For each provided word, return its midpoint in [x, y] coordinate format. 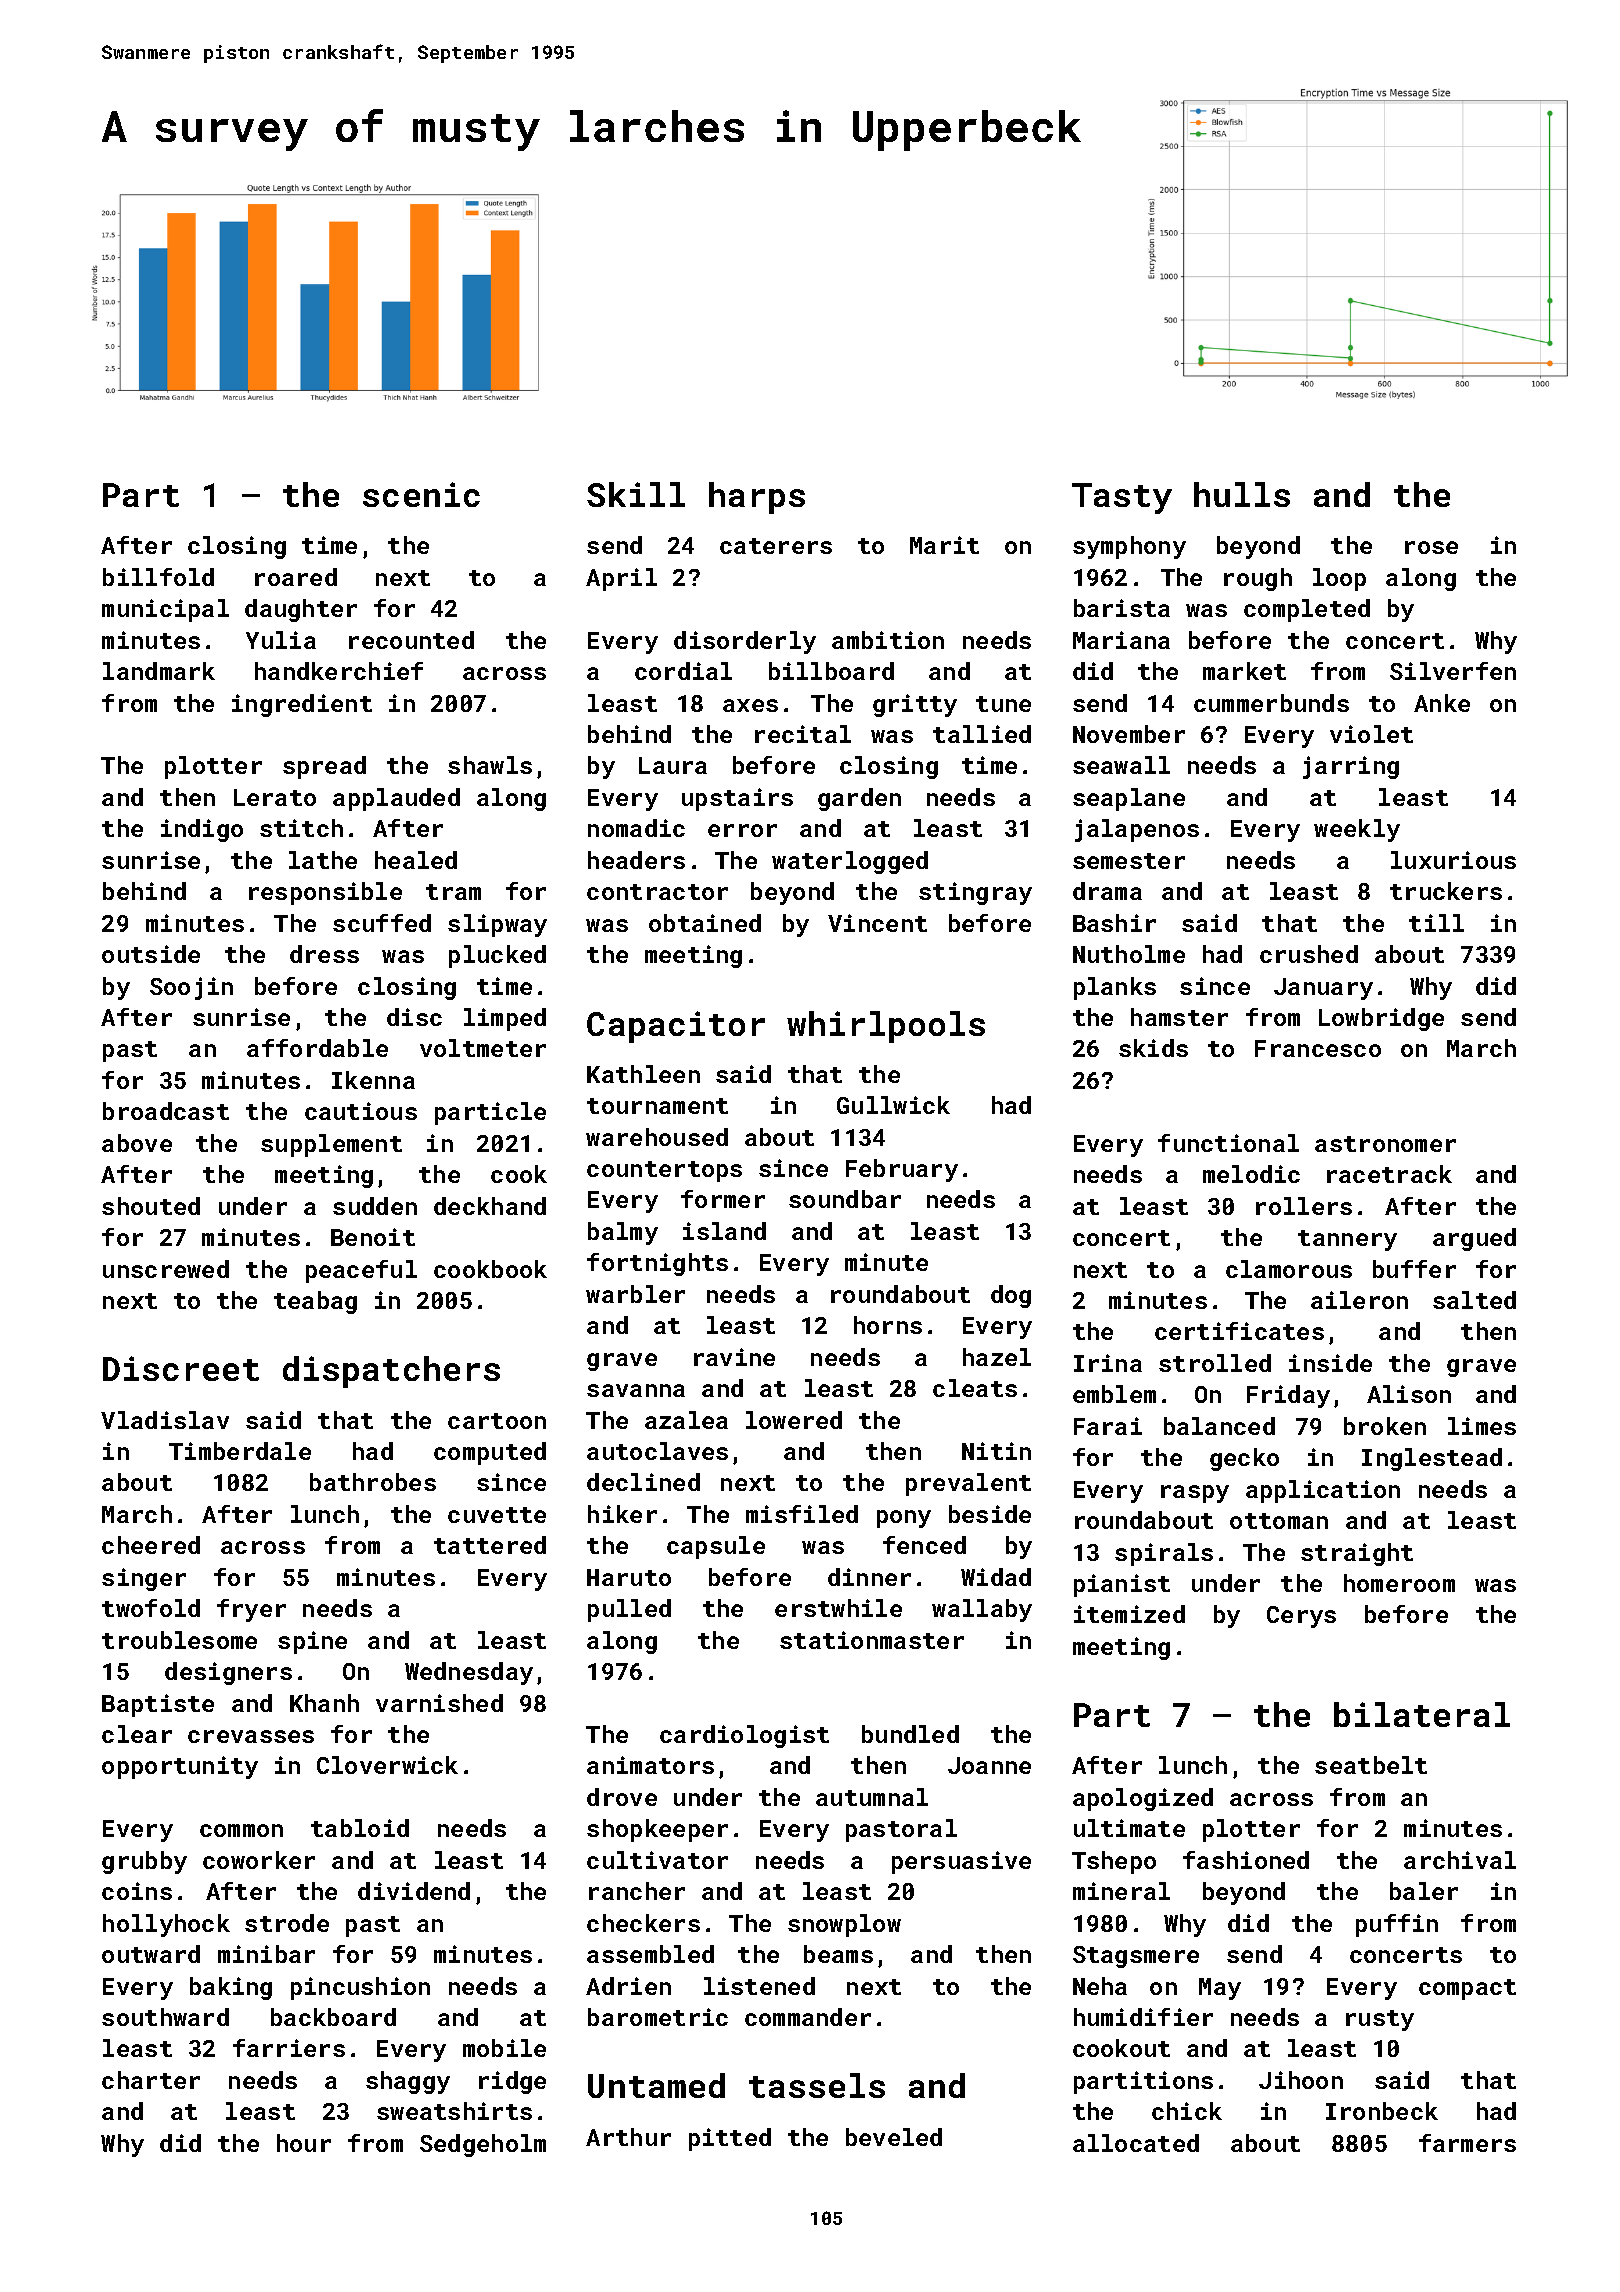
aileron [1359, 1300]
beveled [894, 2137]
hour [304, 2143]
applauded [396, 799]
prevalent [968, 1484]
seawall [1121, 765]
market [1244, 671]
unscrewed [166, 1269]
